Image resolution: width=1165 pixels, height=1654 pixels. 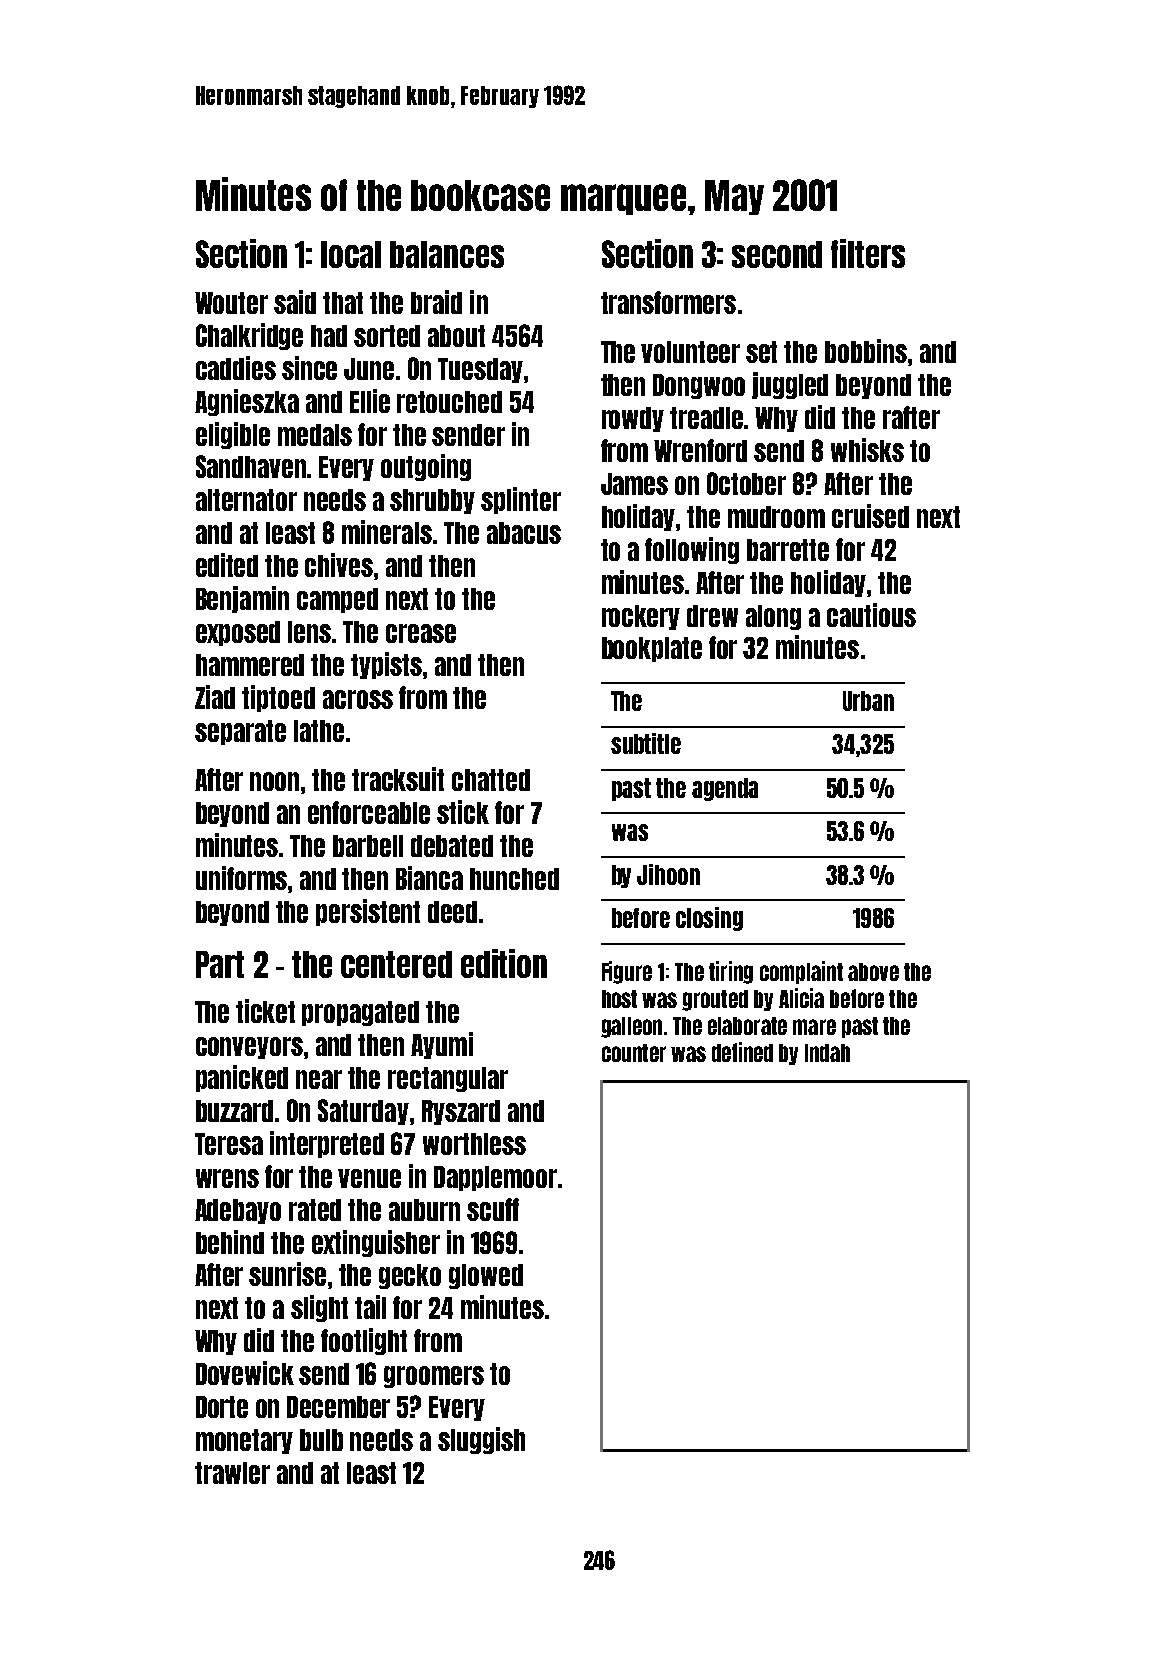 What do you see at coordinates (434, 1377) in the screenshot?
I see `groomers` at bounding box center [434, 1377].
